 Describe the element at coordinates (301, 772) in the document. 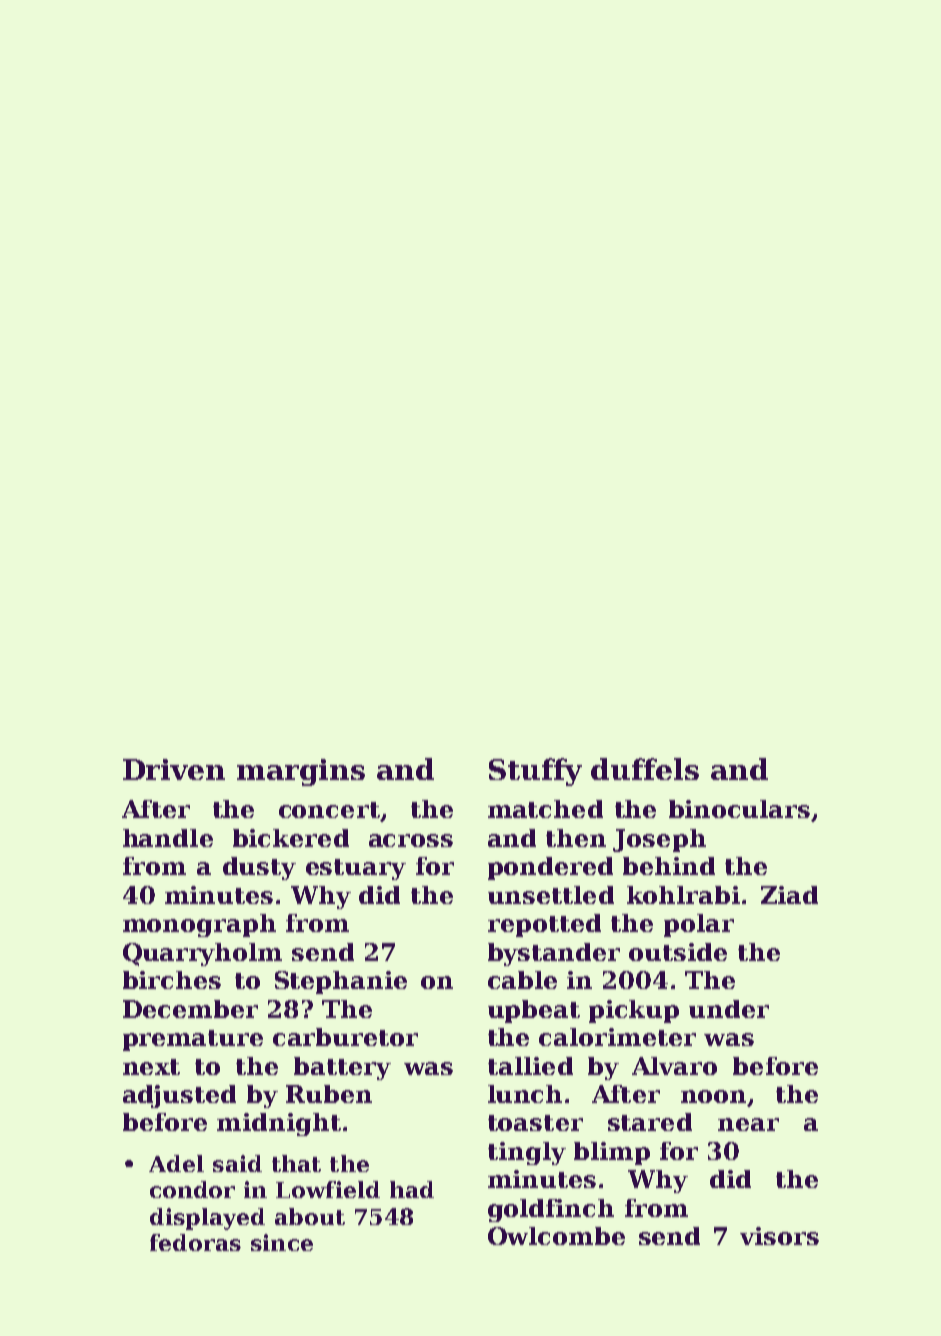

I see `margins` at that location.
